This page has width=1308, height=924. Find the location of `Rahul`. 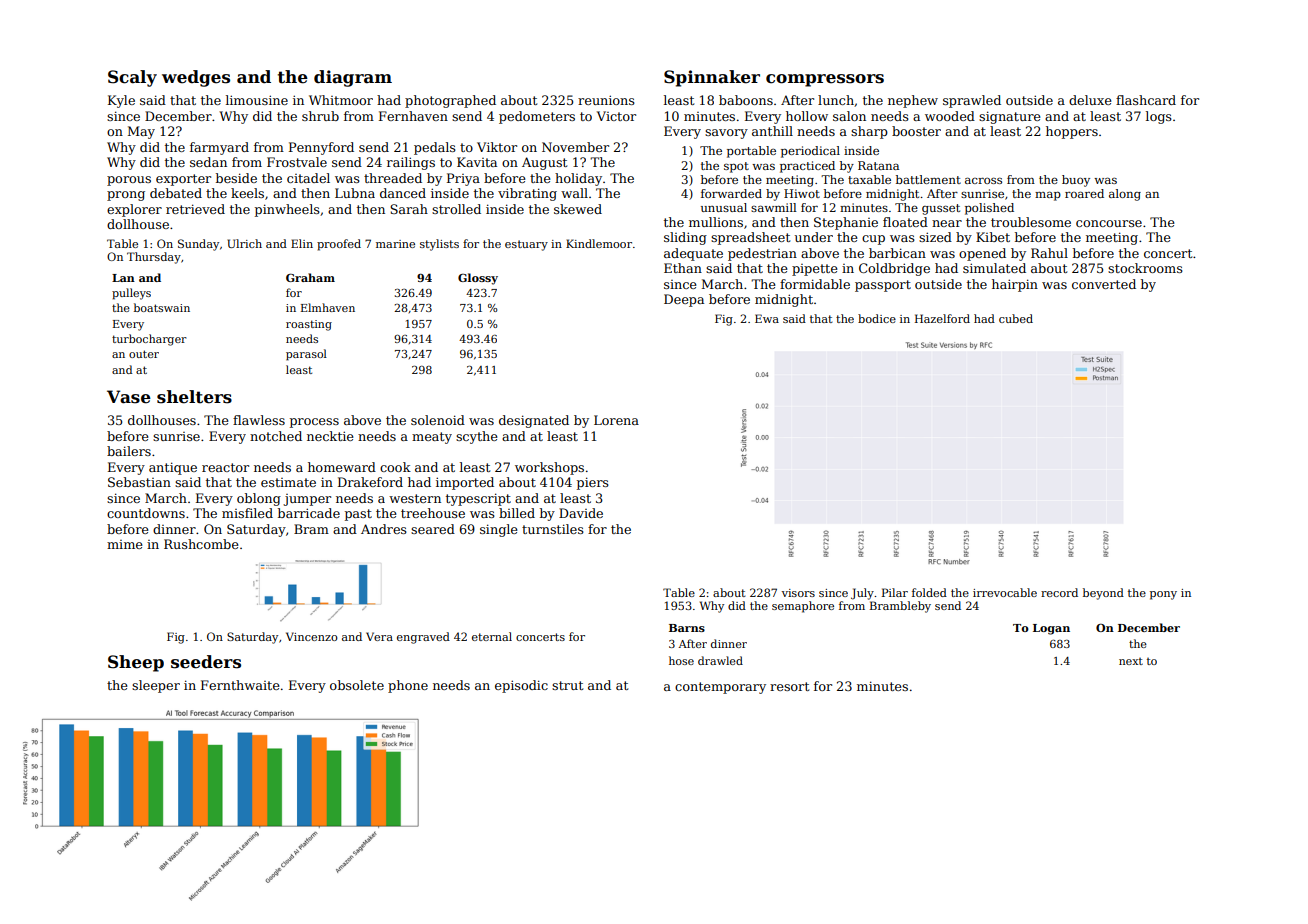

Rahul is located at coordinates (1049, 253).
